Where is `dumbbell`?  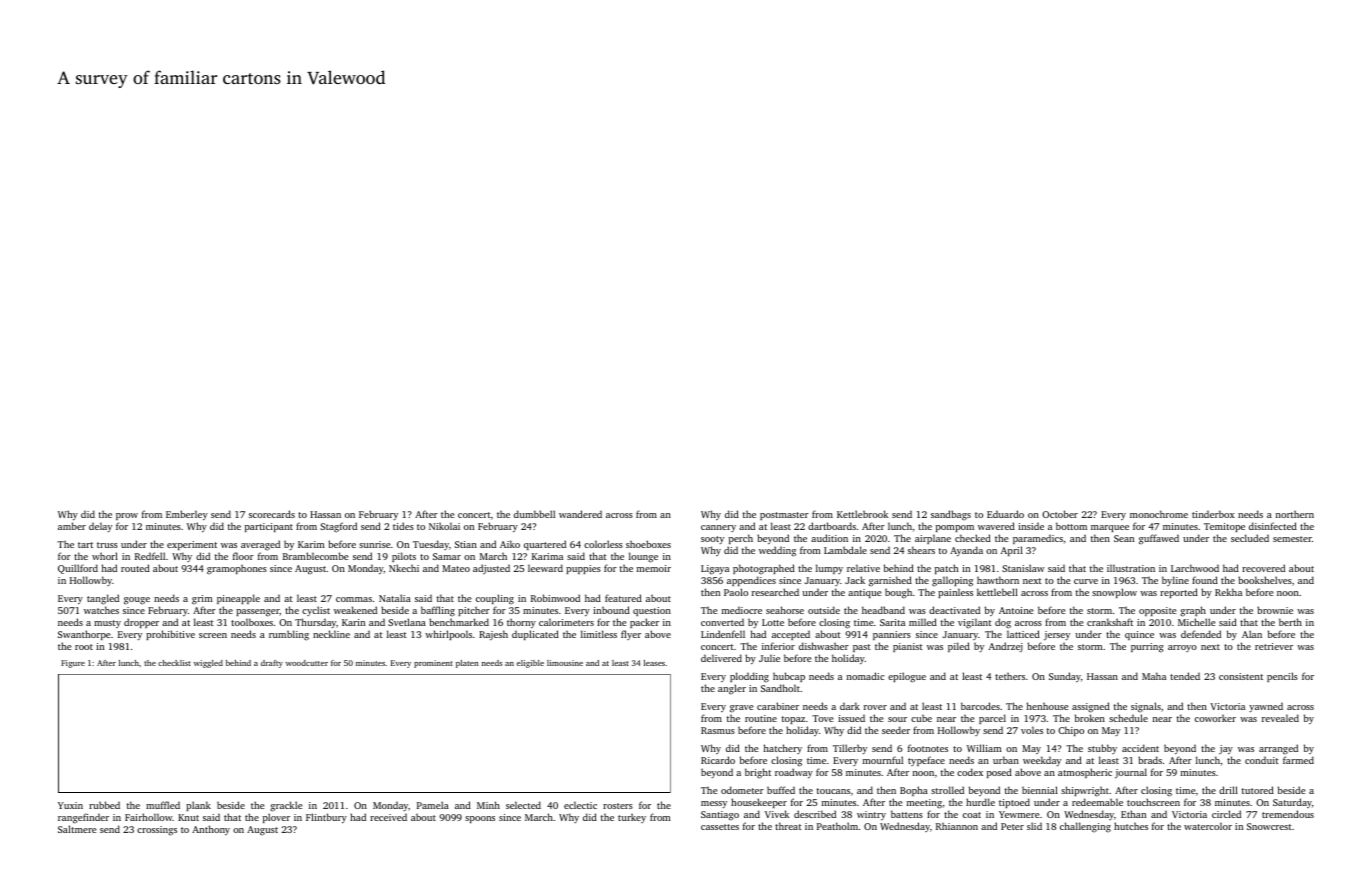 dumbbell is located at coordinates (534, 514).
